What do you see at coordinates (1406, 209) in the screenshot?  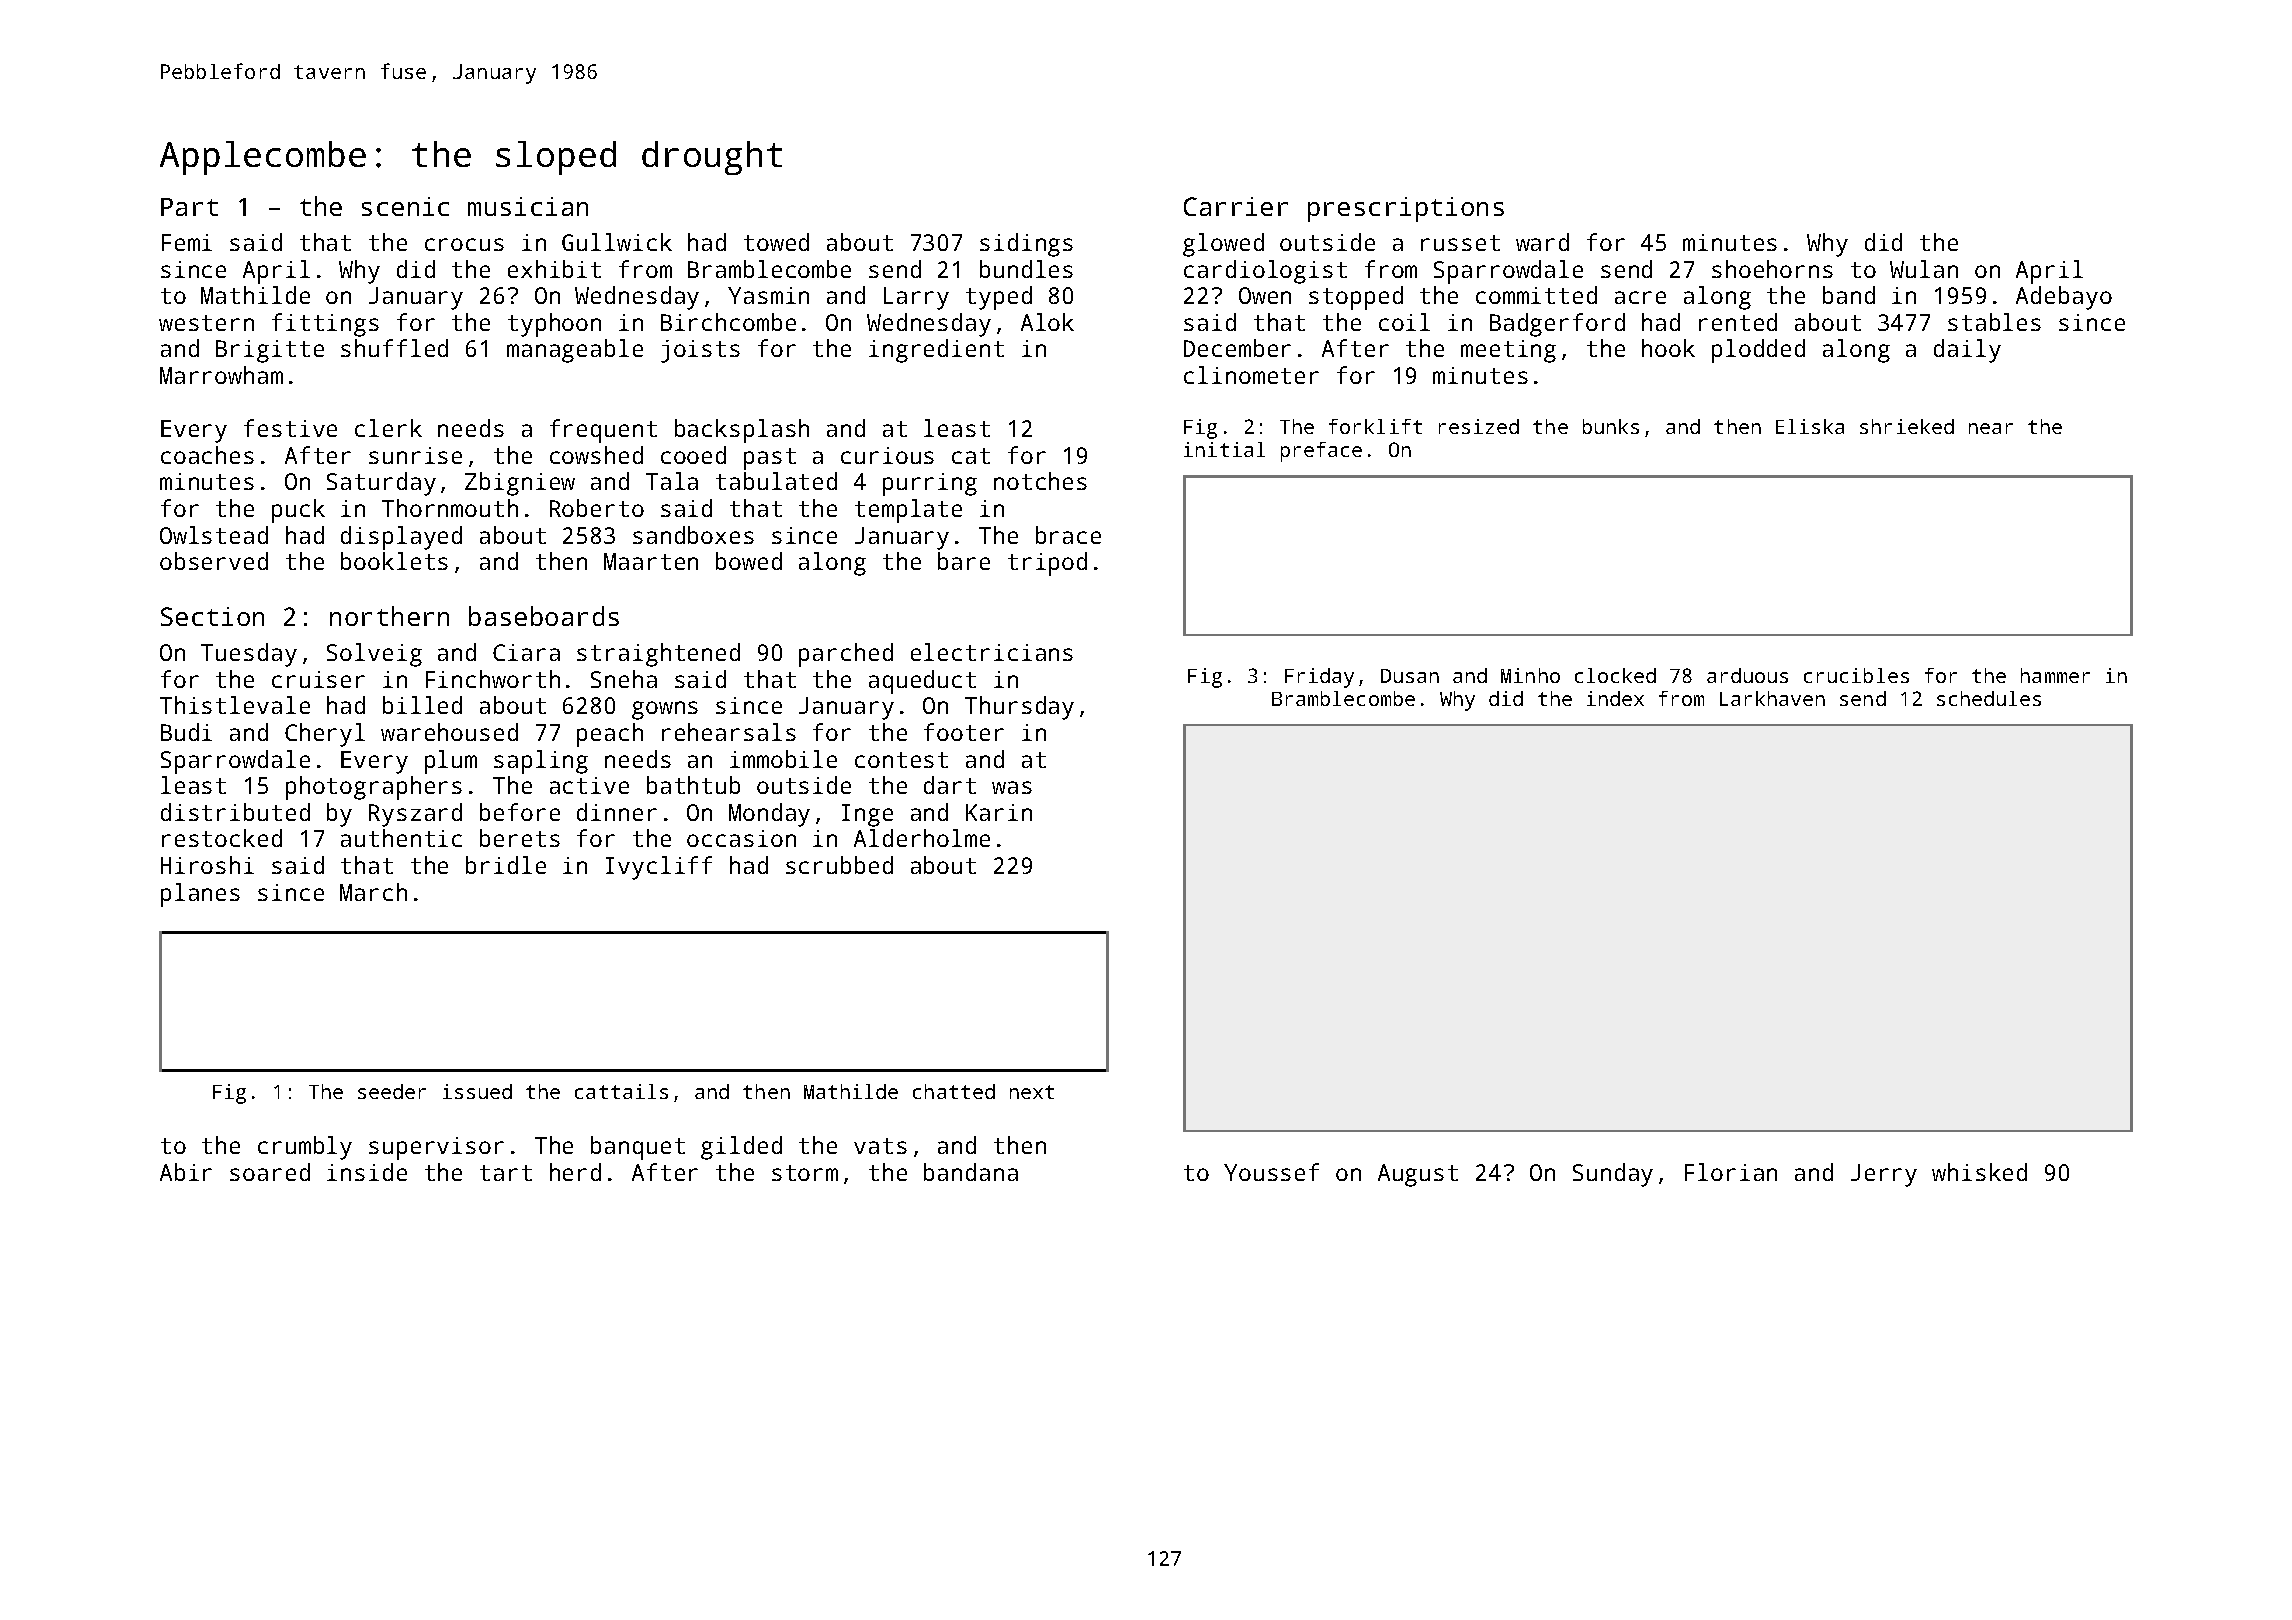 I see `prescriptions` at bounding box center [1406, 209].
